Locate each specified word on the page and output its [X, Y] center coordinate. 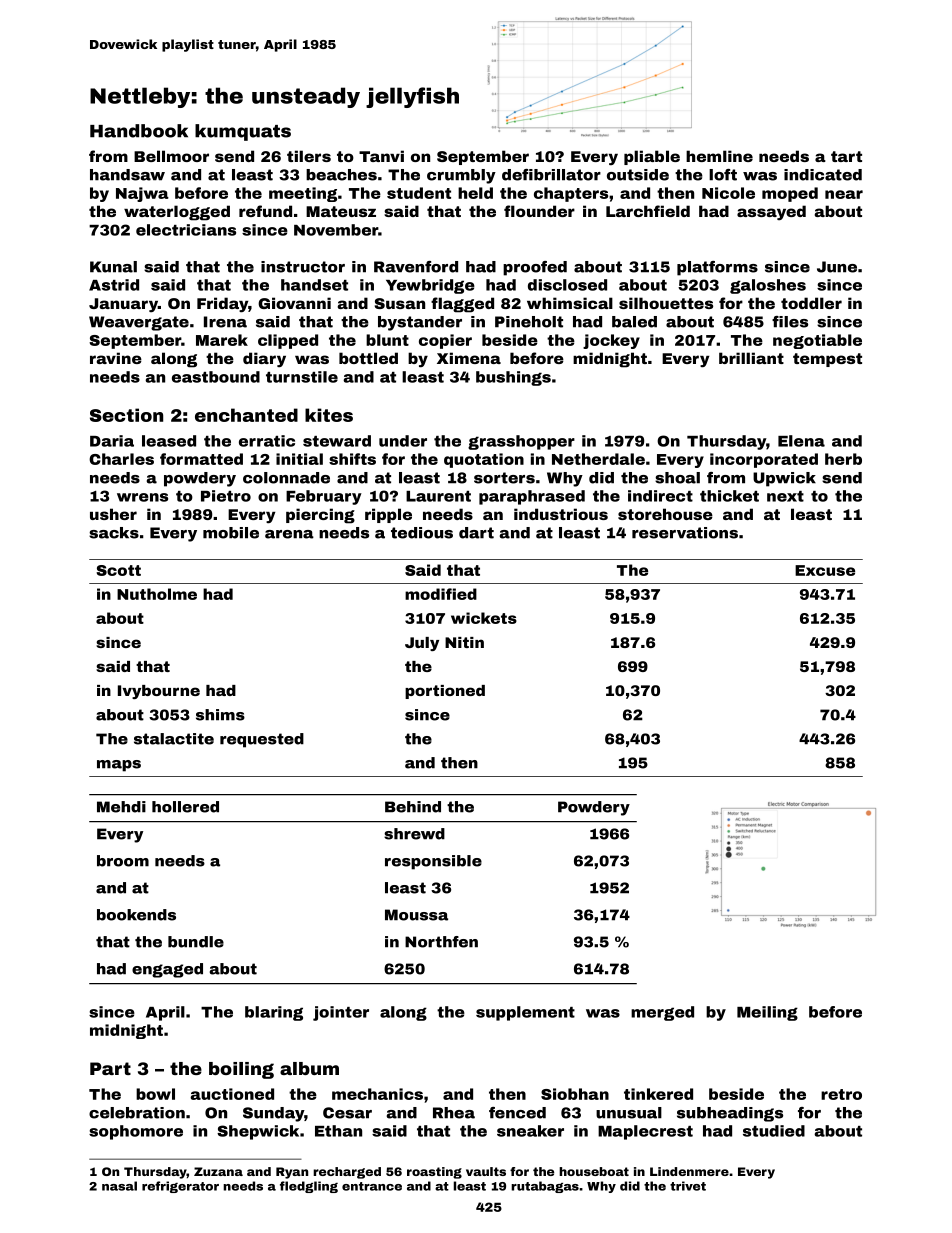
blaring [274, 1013]
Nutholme [157, 594]
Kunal [113, 267]
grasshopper [521, 442]
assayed [771, 212]
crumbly [461, 176]
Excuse [825, 570]
